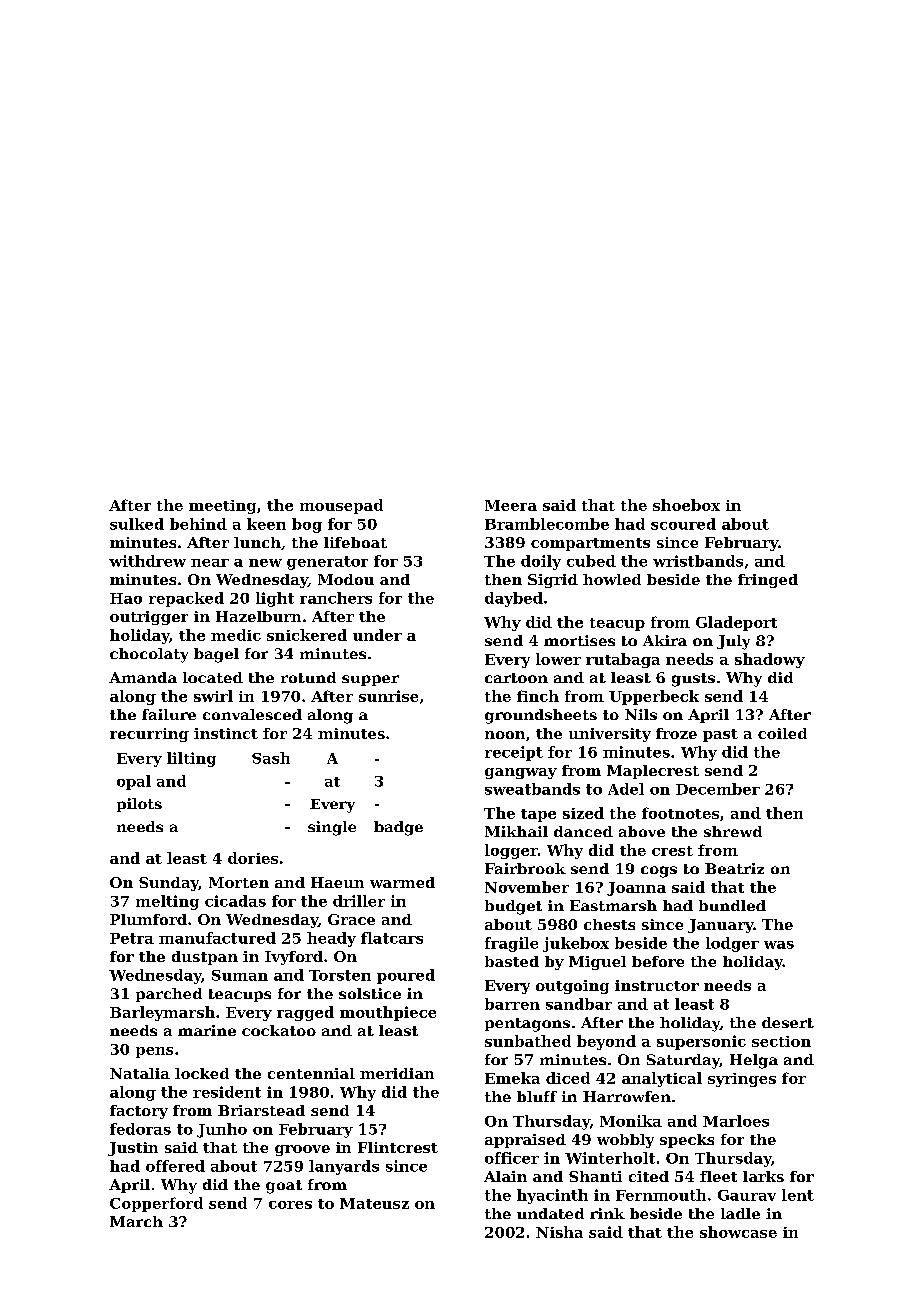 Image resolution: width=924 pixels, height=1314 pixels. Describe the element at coordinates (207, 1030) in the screenshot. I see `marine` at that location.
